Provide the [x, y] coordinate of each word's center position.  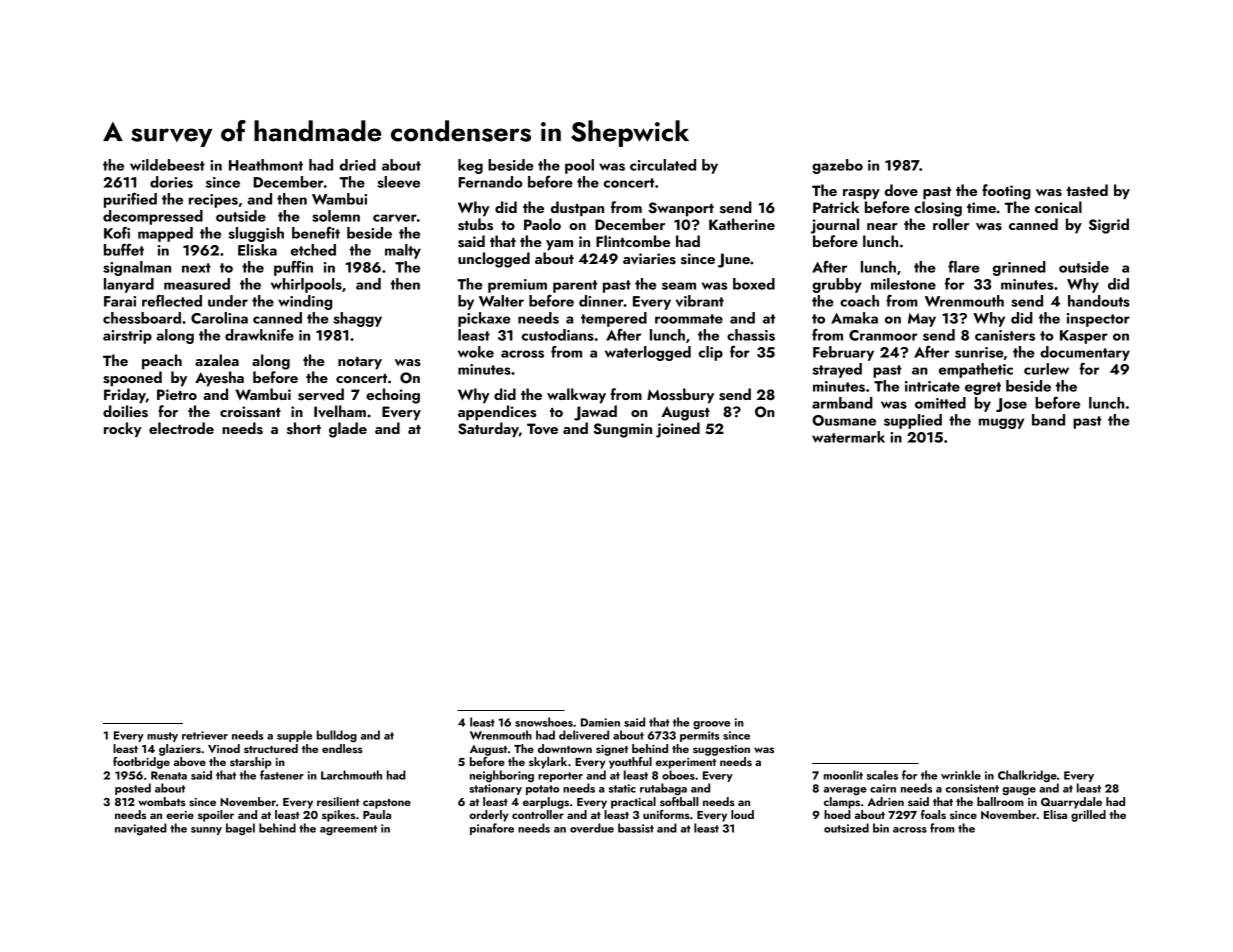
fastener [282, 775]
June [734, 260]
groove [711, 725]
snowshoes [544, 722]
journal [835, 226]
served [321, 394]
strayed [837, 370]
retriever [205, 735]
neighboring [502, 776]
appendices [497, 413]
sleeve [398, 182]
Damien [600, 722]
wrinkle [961, 775]
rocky [123, 430]
